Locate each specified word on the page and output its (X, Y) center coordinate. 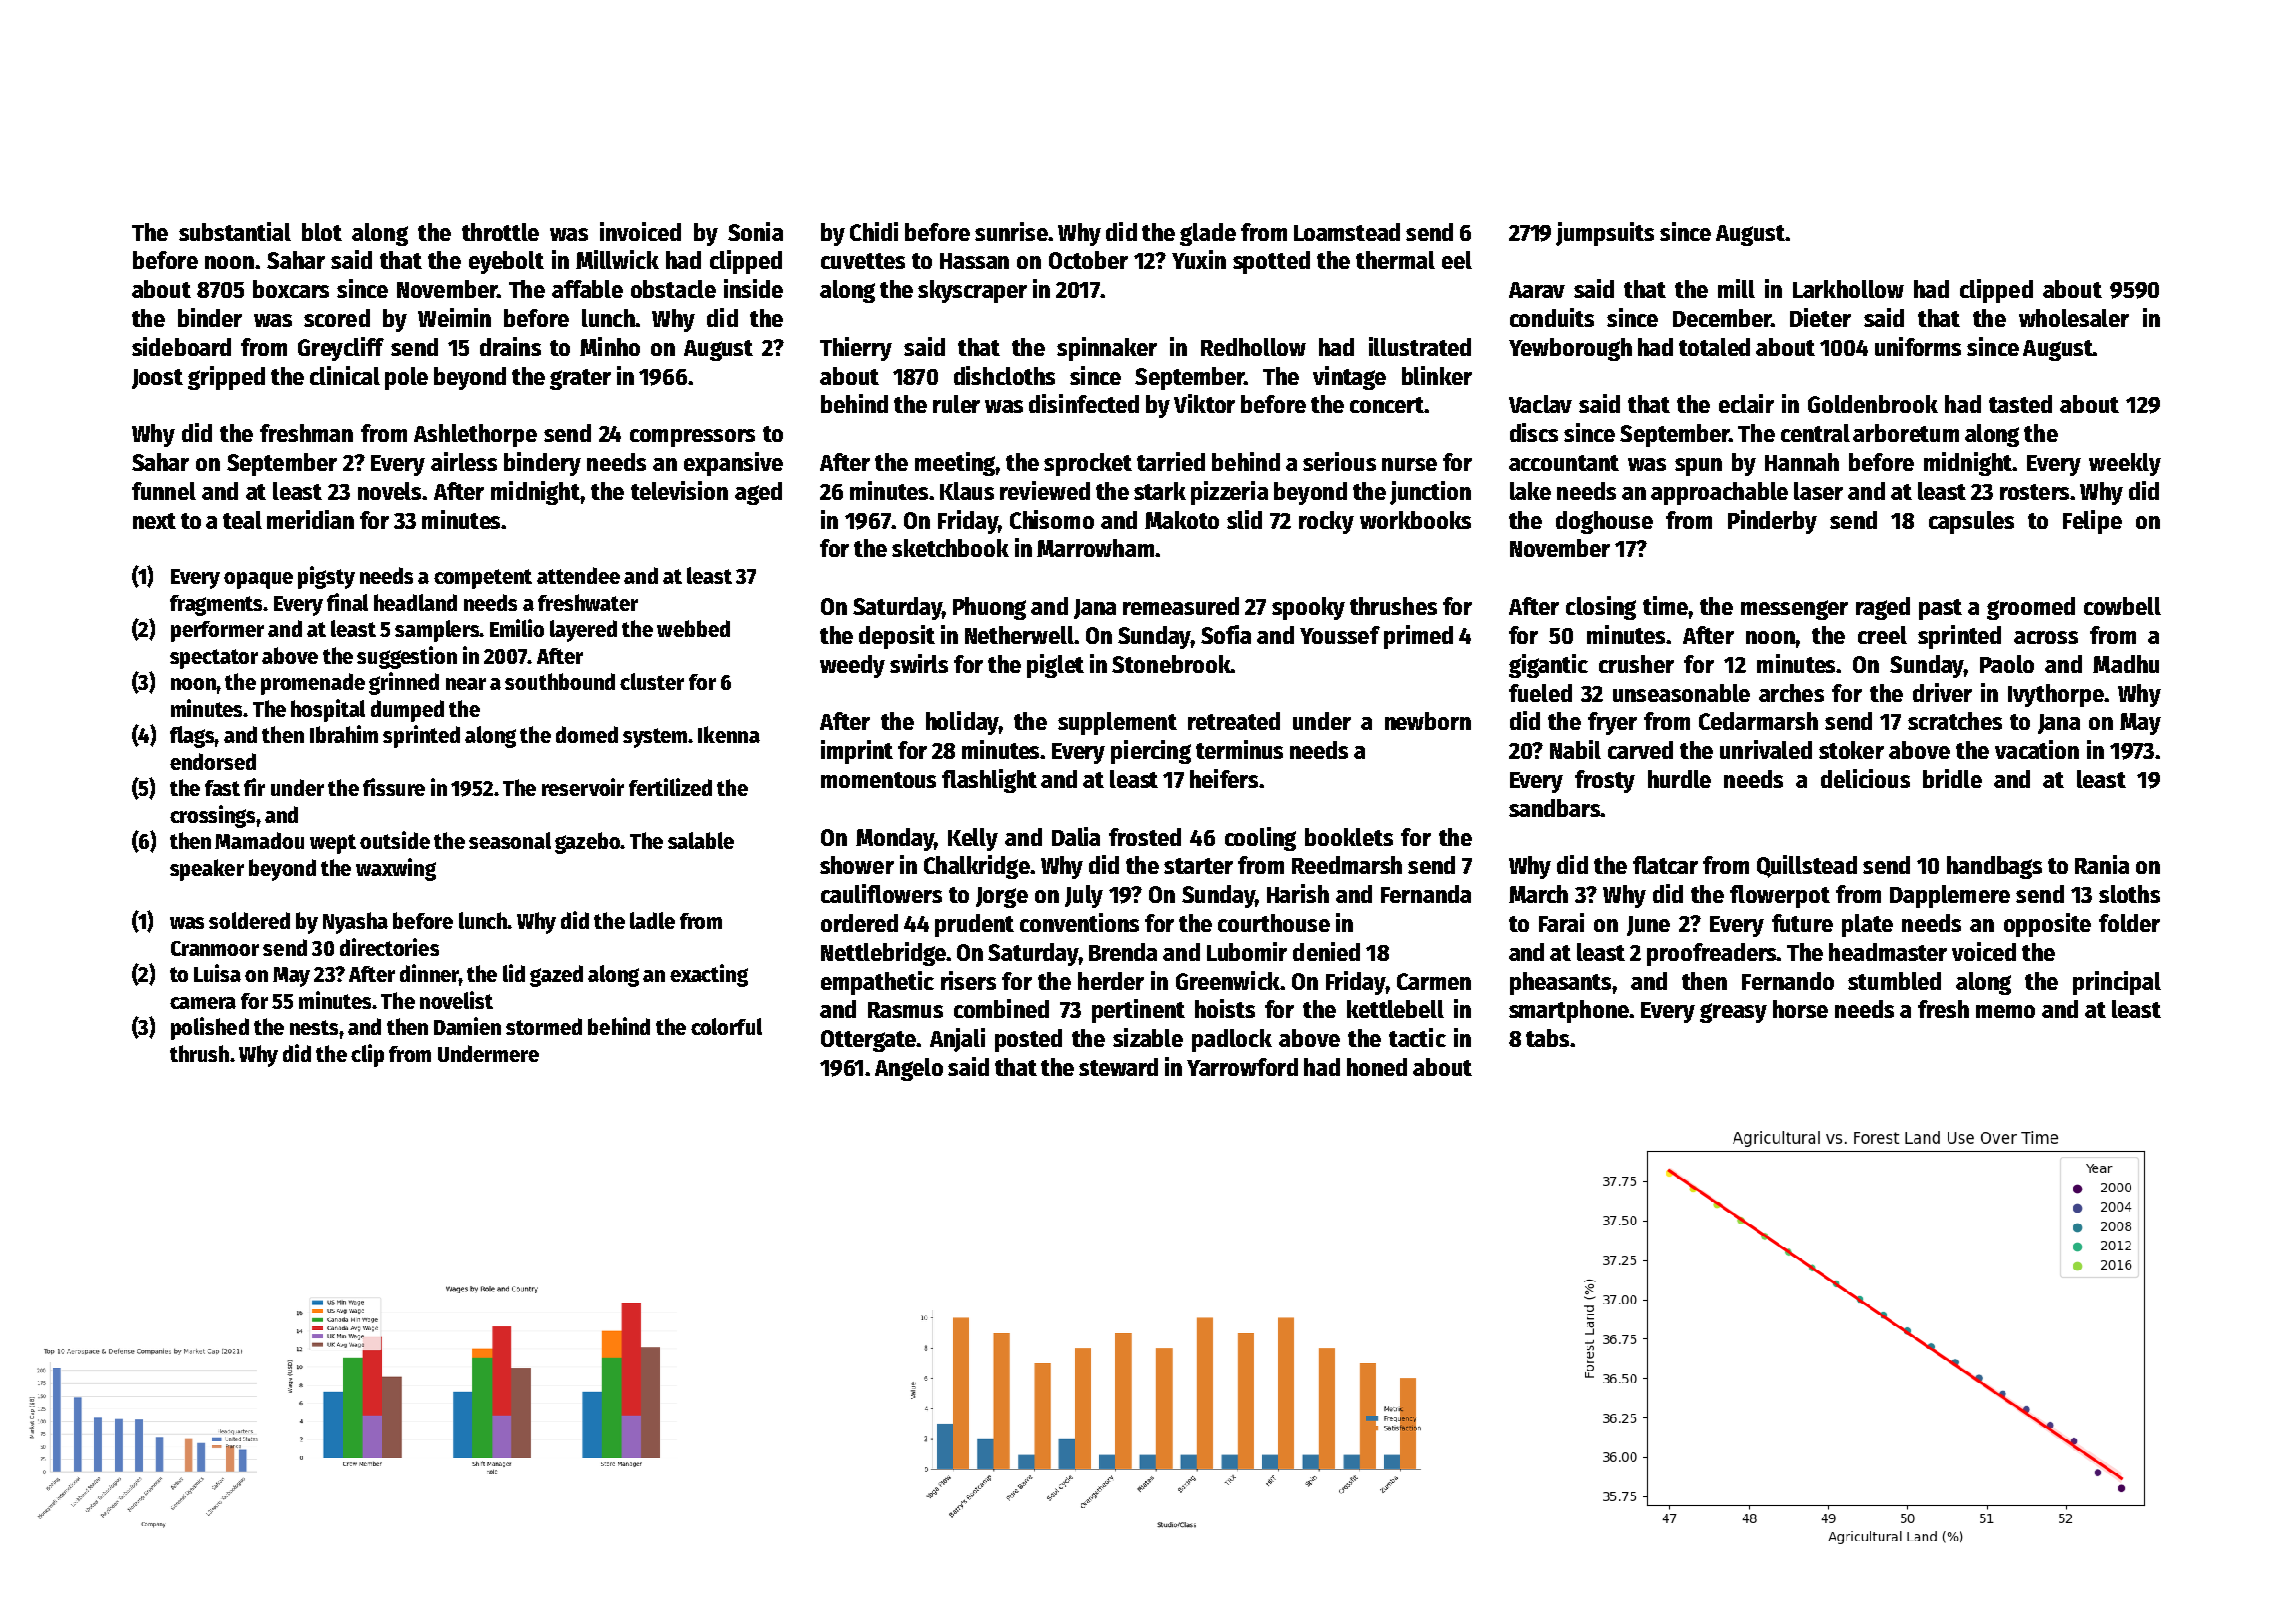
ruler (956, 404)
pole (406, 378)
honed (1377, 1067)
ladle (652, 920)
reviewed (1045, 490)
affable (587, 289)
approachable (1719, 493)
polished (210, 1028)
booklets (1349, 837)
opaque (258, 580)
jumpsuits (1605, 234)
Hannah (1802, 462)
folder (2129, 923)
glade (1208, 234)
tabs (1547, 1038)
